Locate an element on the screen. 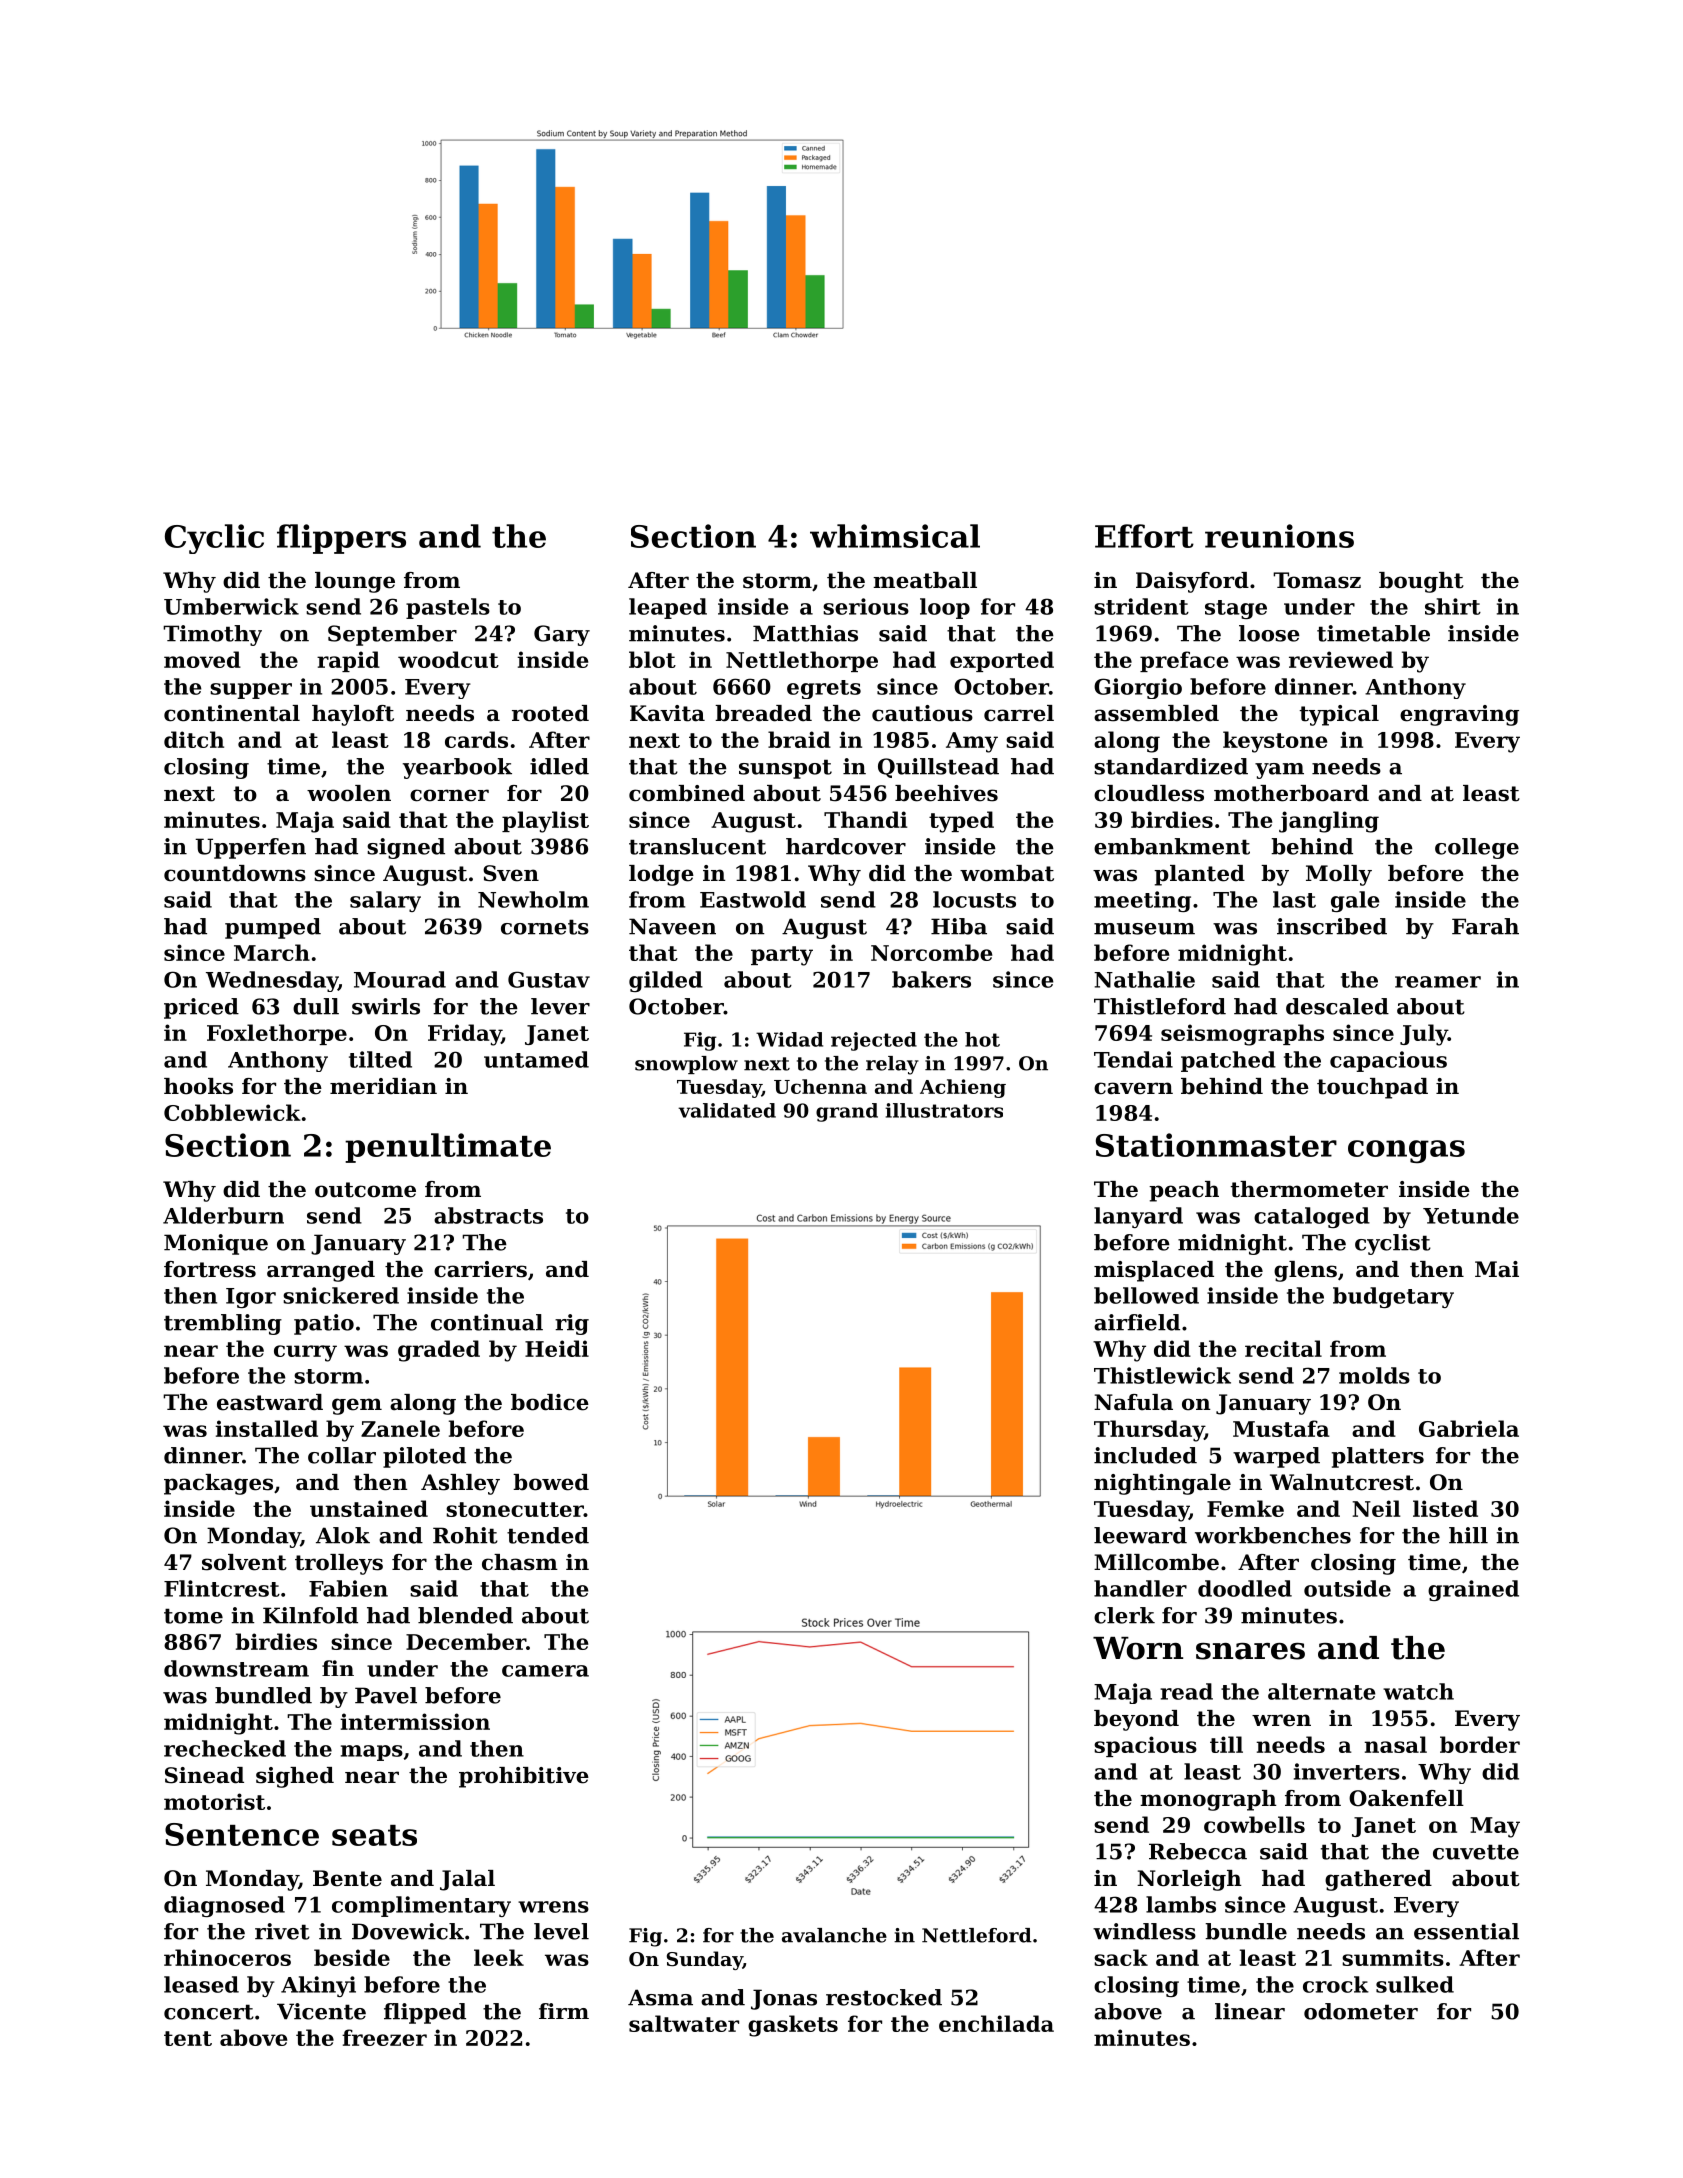 This screenshot has width=1683, height=2178. snowplow is located at coordinates (686, 1065).
